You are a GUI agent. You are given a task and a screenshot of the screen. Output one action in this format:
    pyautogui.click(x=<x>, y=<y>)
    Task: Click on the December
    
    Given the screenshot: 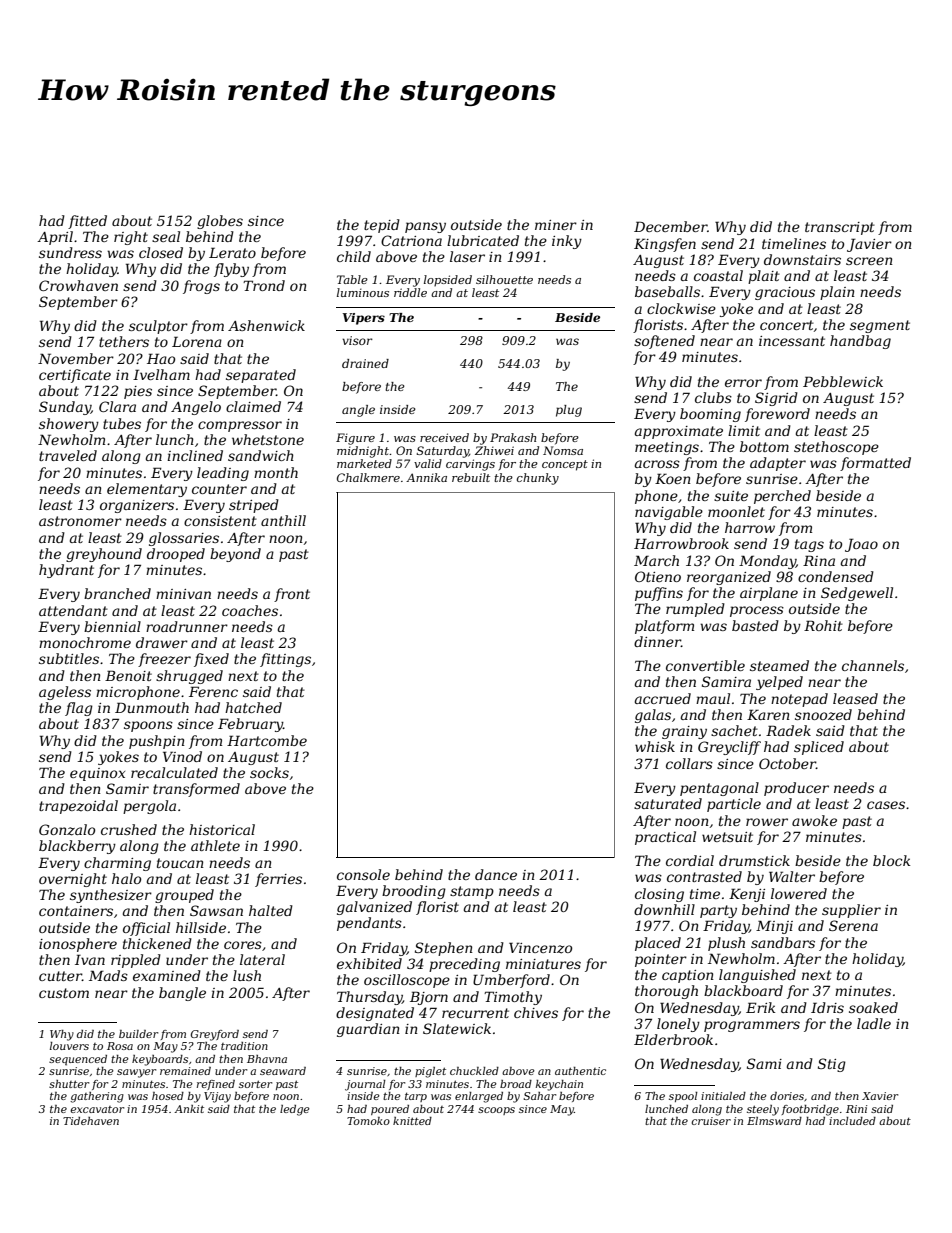 What is the action you would take?
    pyautogui.click(x=670, y=226)
